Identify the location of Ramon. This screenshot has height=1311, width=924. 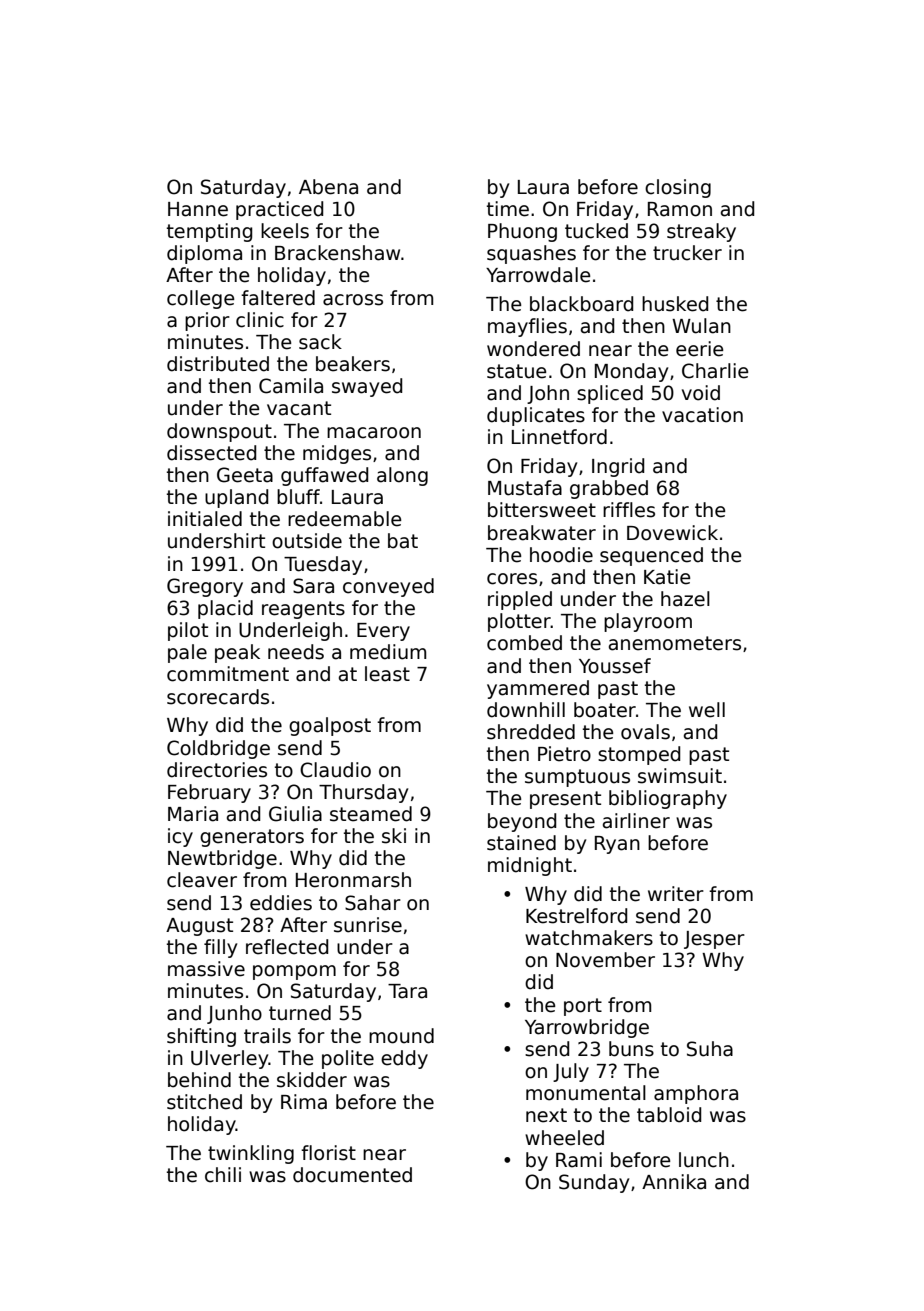
(680, 209).
